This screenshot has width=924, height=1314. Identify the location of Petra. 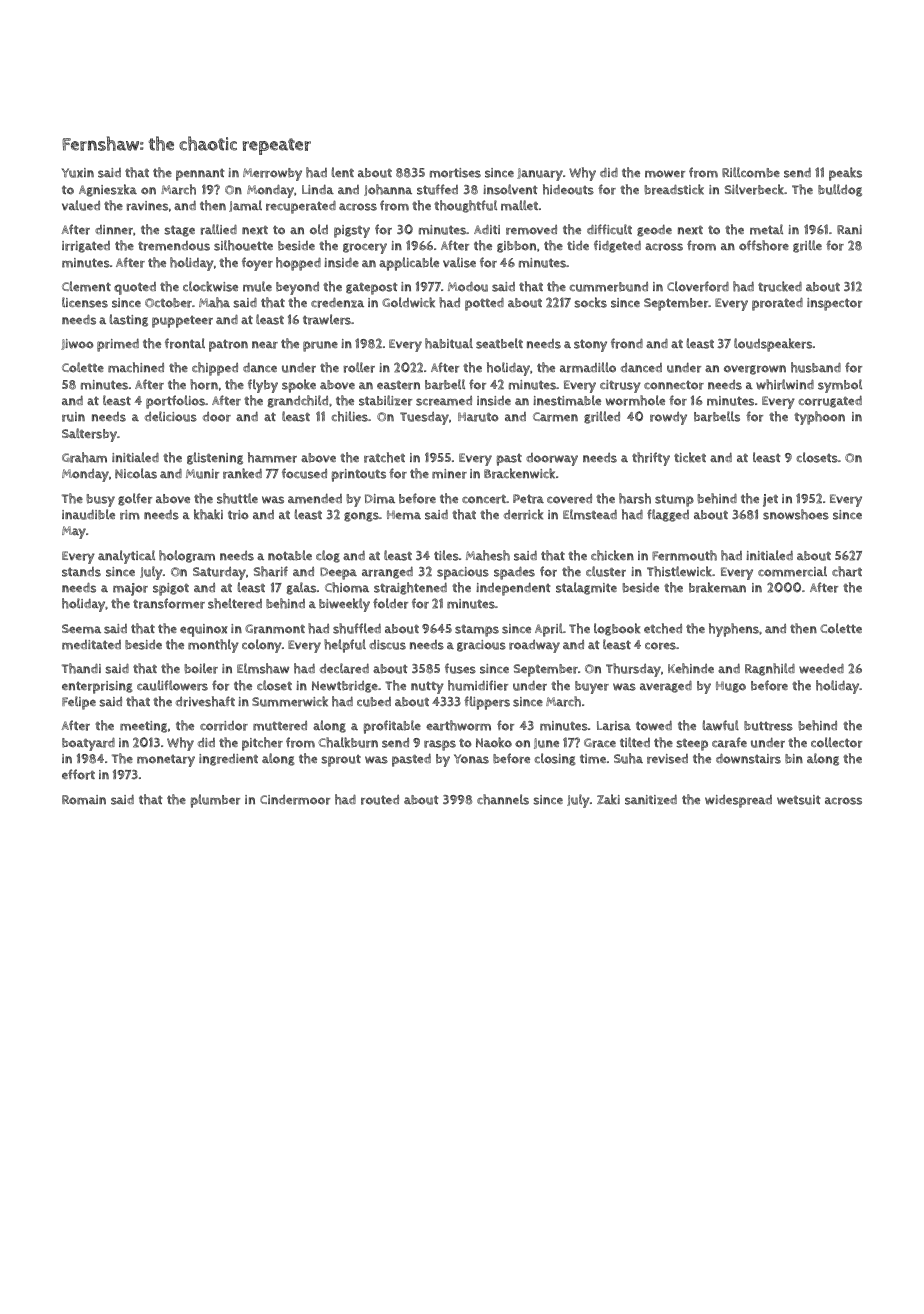
(528, 499).
